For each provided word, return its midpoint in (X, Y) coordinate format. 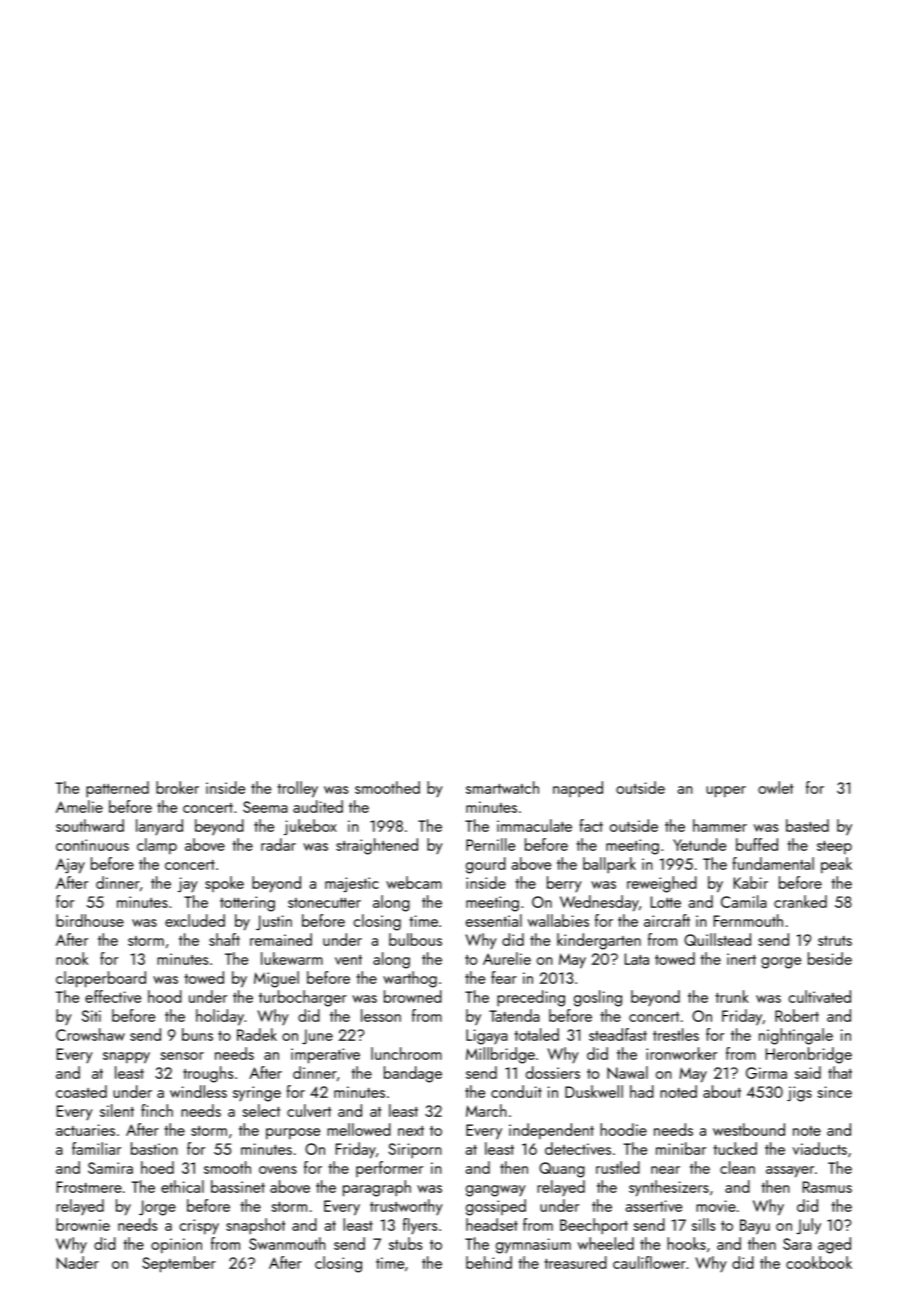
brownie (83, 1224)
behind (489, 1262)
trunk (732, 996)
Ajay (70, 866)
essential (494, 920)
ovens (278, 1170)
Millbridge (500, 1055)
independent (551, 1131)
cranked (800, 901)
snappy (126, 1058)
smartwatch (502, 787)
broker (177, 787)
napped (578, 789)
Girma (766, 1073)
